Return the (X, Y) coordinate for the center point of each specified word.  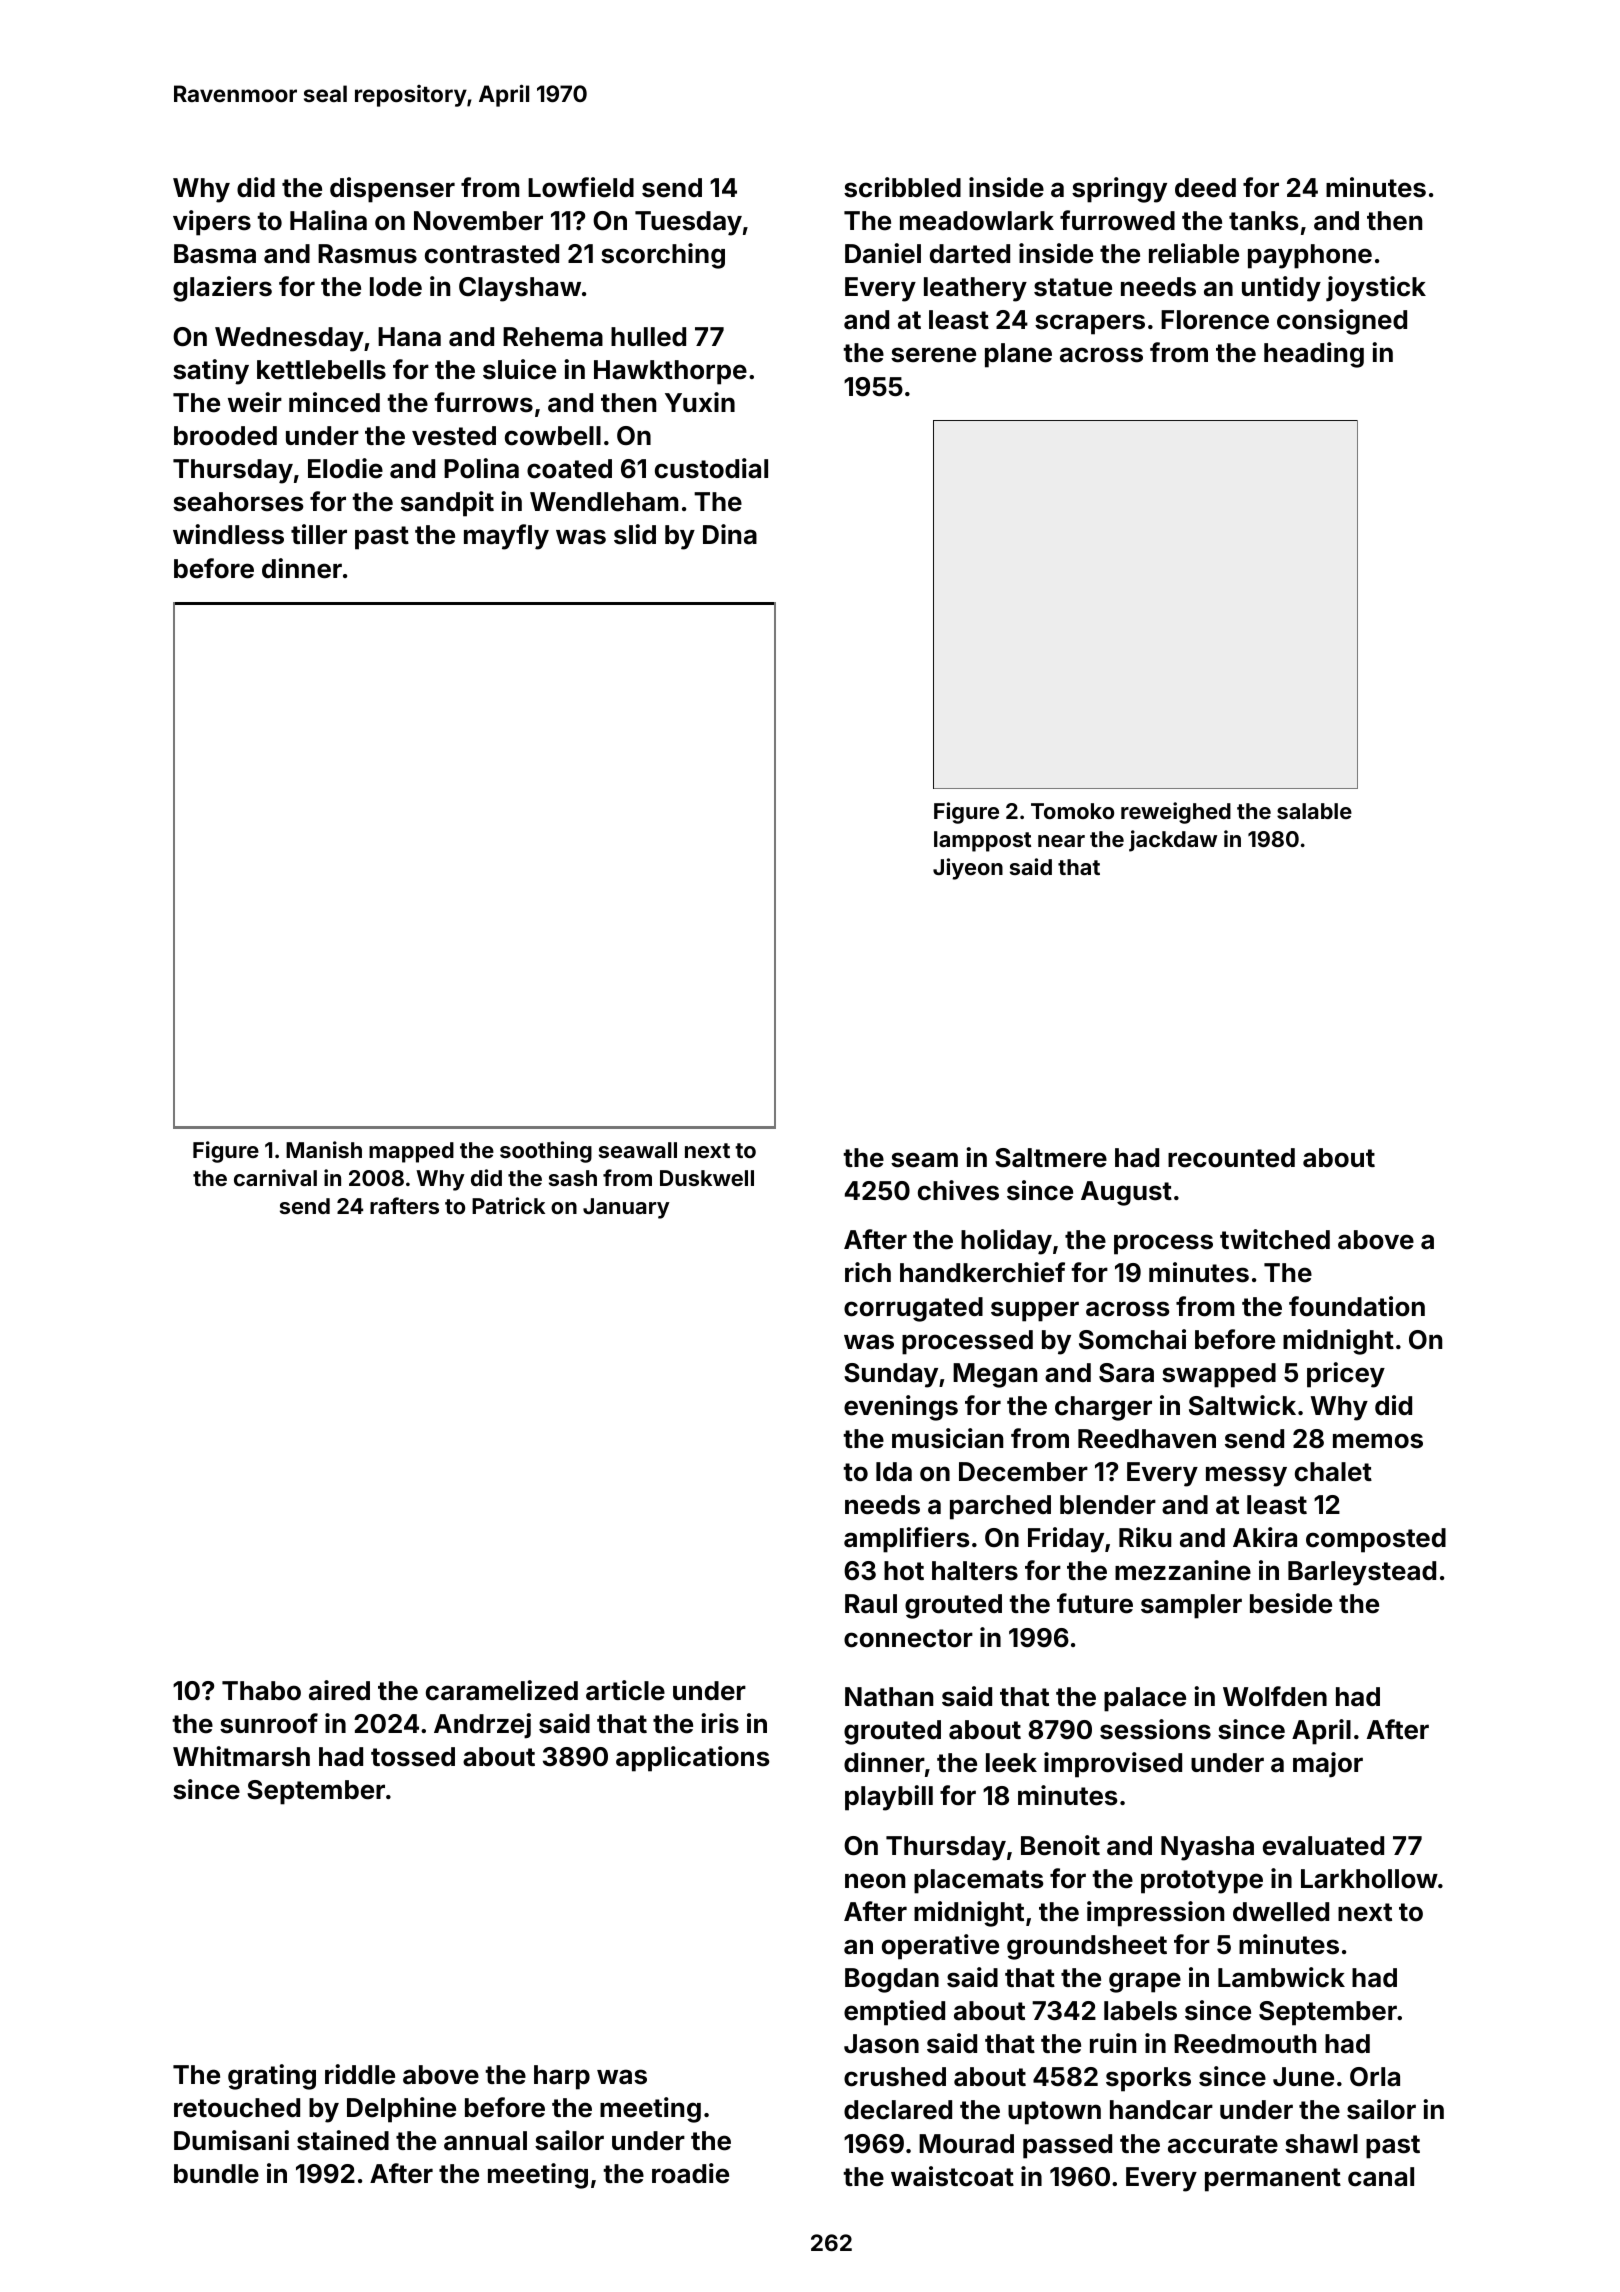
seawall (638, 1150)
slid (635, 534)
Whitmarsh (241, 1756)
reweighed (1176, 813)
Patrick (508, 1205)
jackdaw (1173, 841)
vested (454, 436)
